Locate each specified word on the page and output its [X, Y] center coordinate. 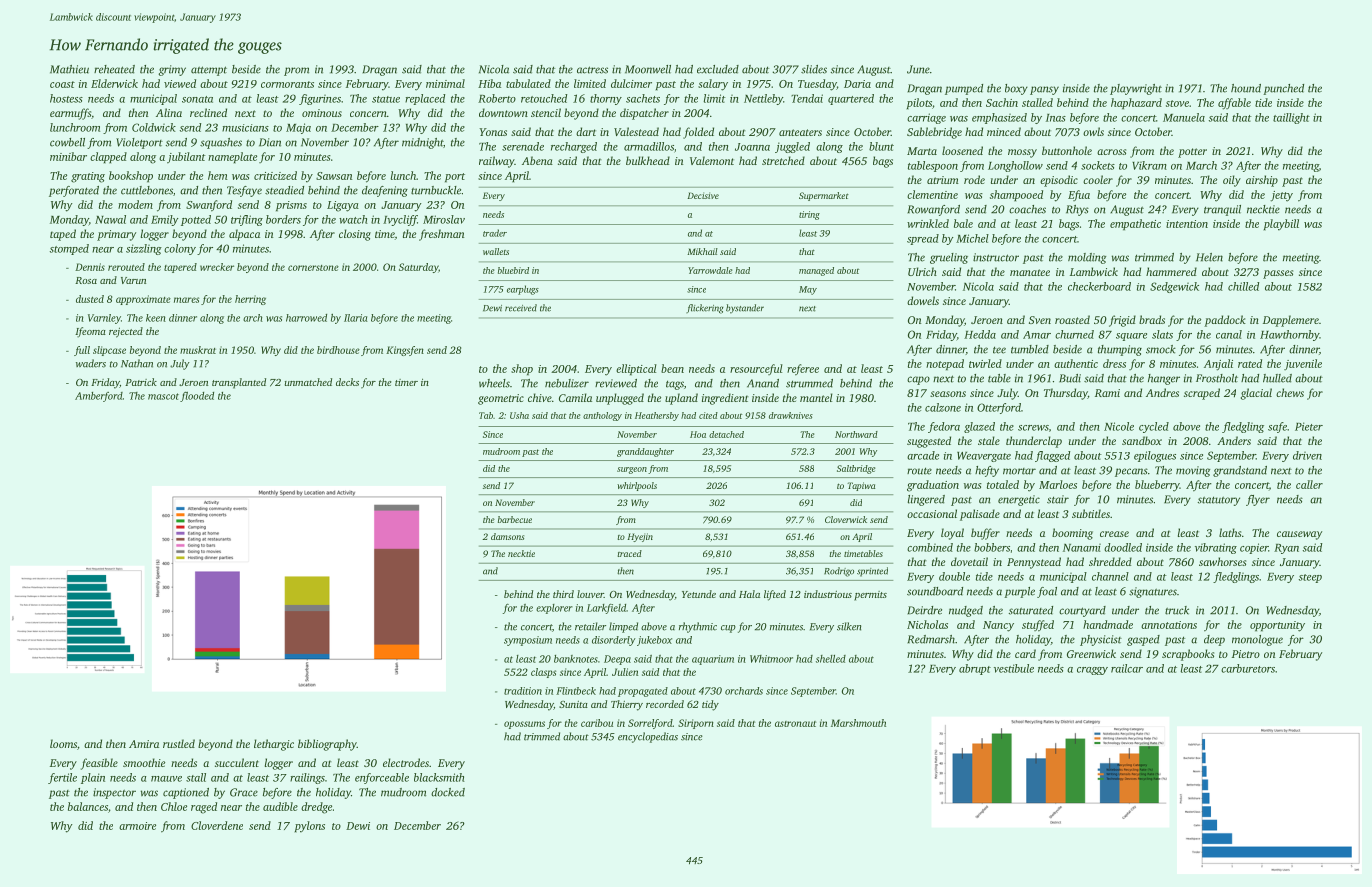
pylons [310, 827]
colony [180, 249]
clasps [543, 673]
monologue [1257, 640]
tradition [523, 691]
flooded [197, 397]
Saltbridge [856, 469]
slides [814, 69]
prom [296, 71]
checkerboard [1099, 286]
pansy [1044, 90]
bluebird [513, 270]
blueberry [1157, 486]
